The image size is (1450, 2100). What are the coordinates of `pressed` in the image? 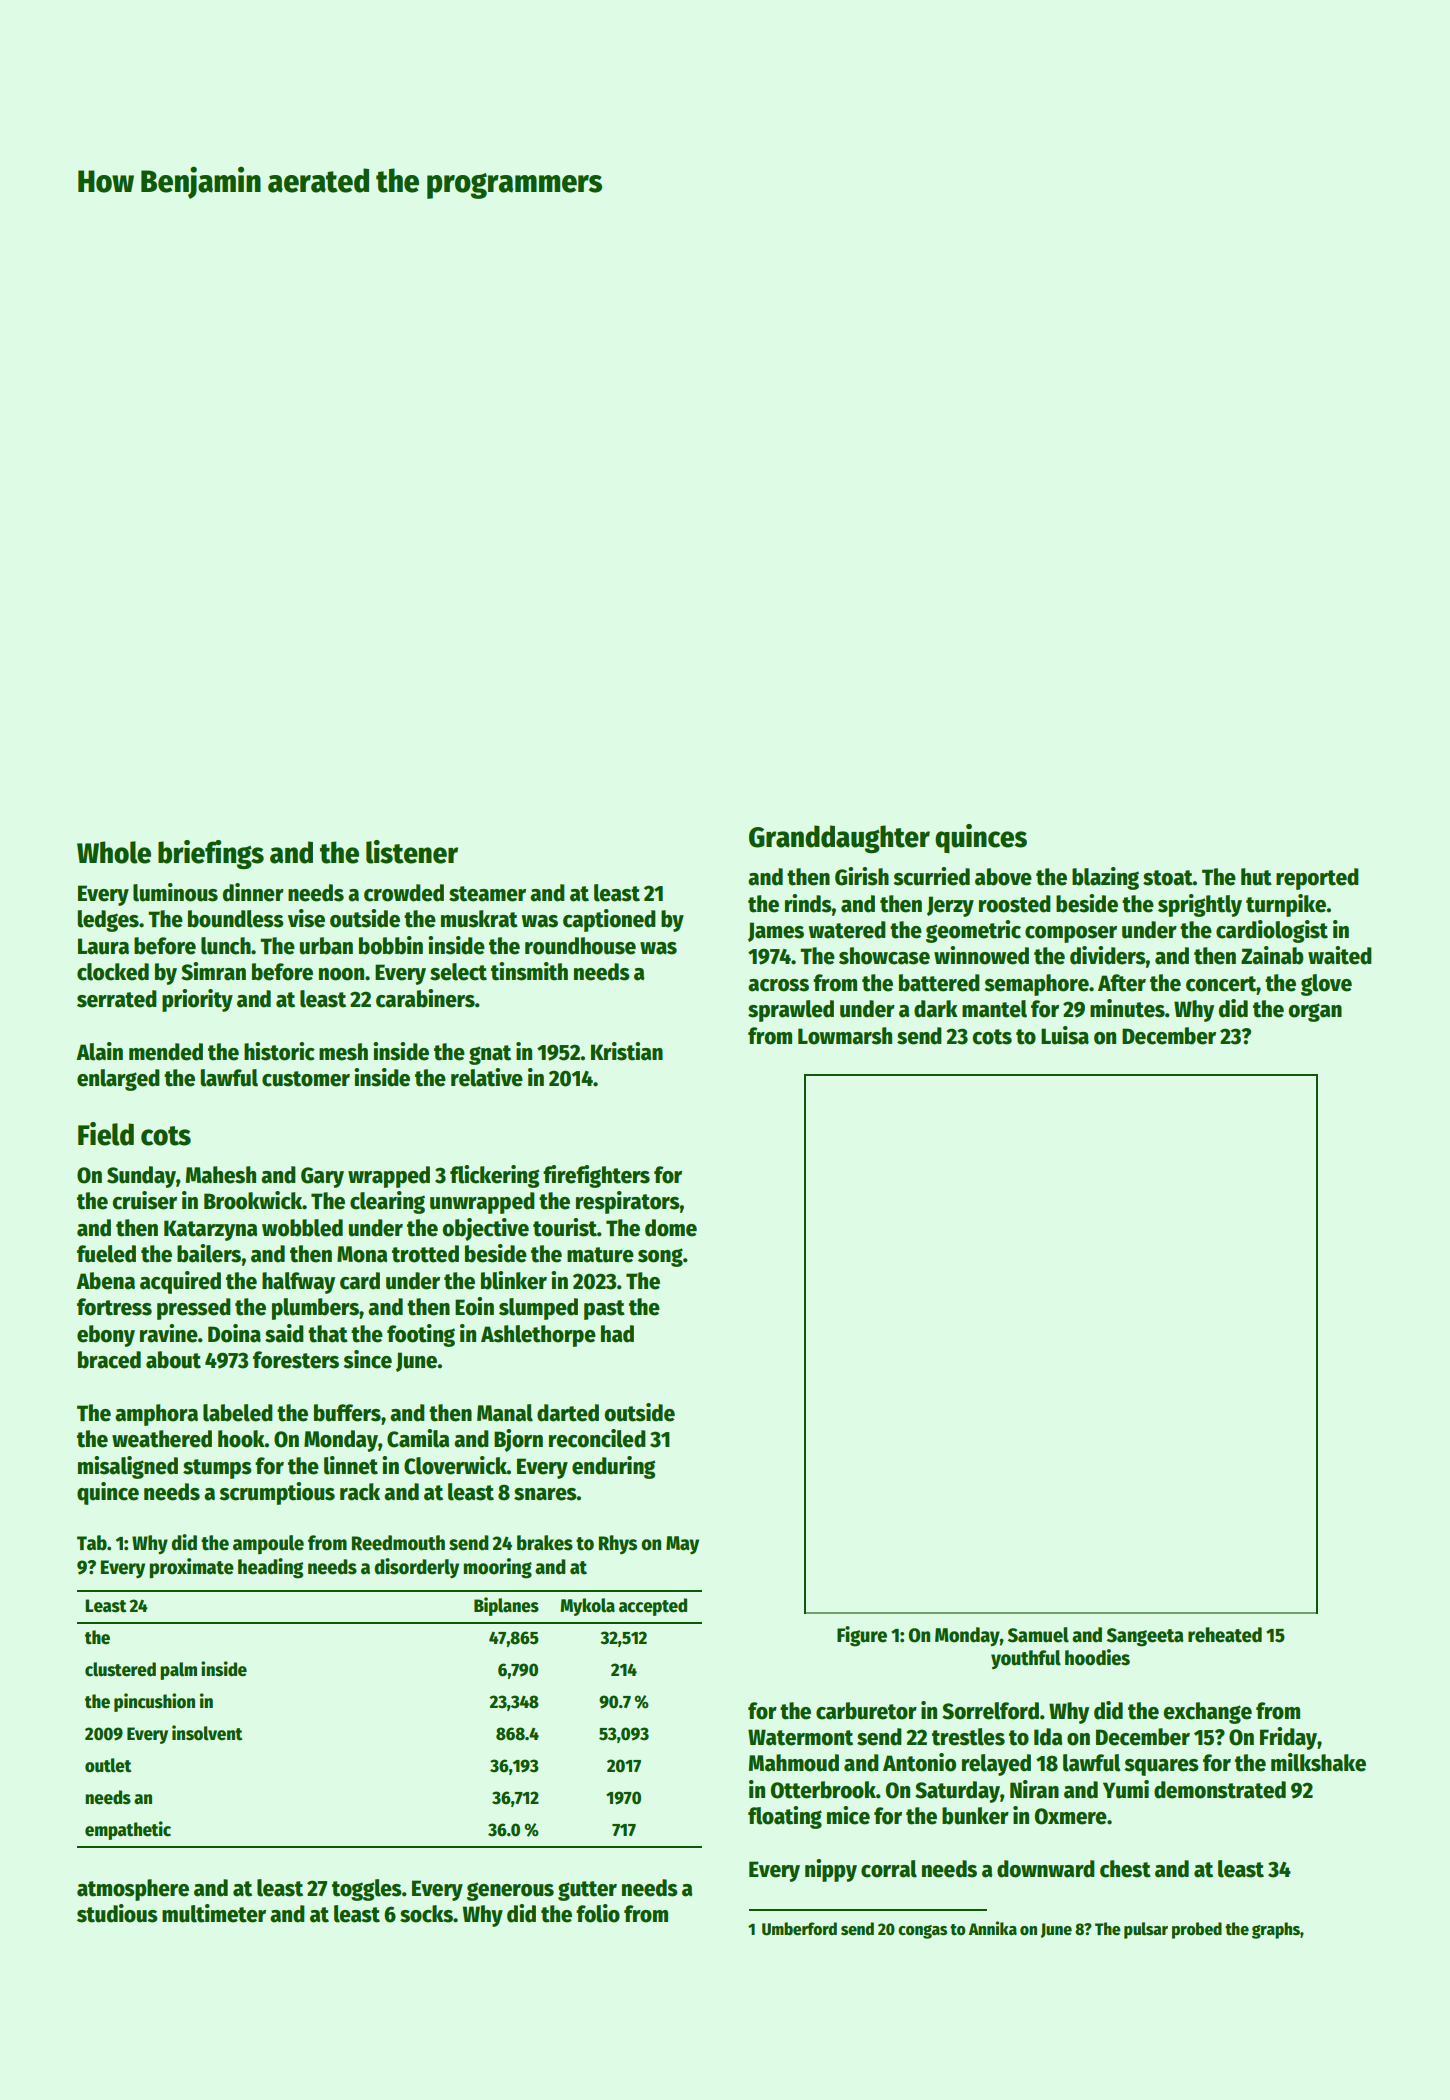 It's located at (194, 1309).
